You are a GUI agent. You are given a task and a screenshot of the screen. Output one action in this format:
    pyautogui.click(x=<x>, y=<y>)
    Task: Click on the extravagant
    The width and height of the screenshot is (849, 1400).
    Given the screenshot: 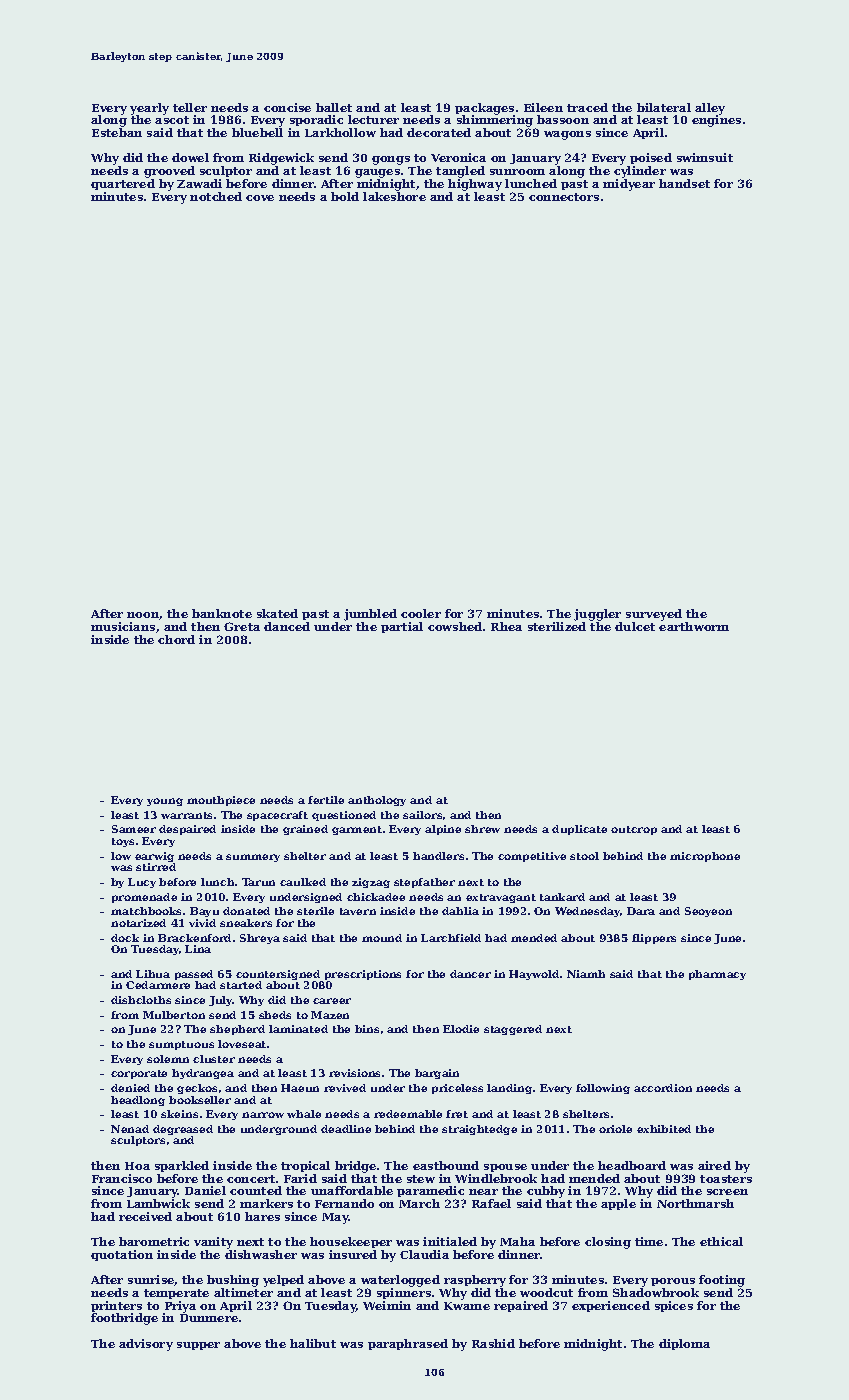 What is the action you would take?
    pyautogui.click(x=501, y=898)
